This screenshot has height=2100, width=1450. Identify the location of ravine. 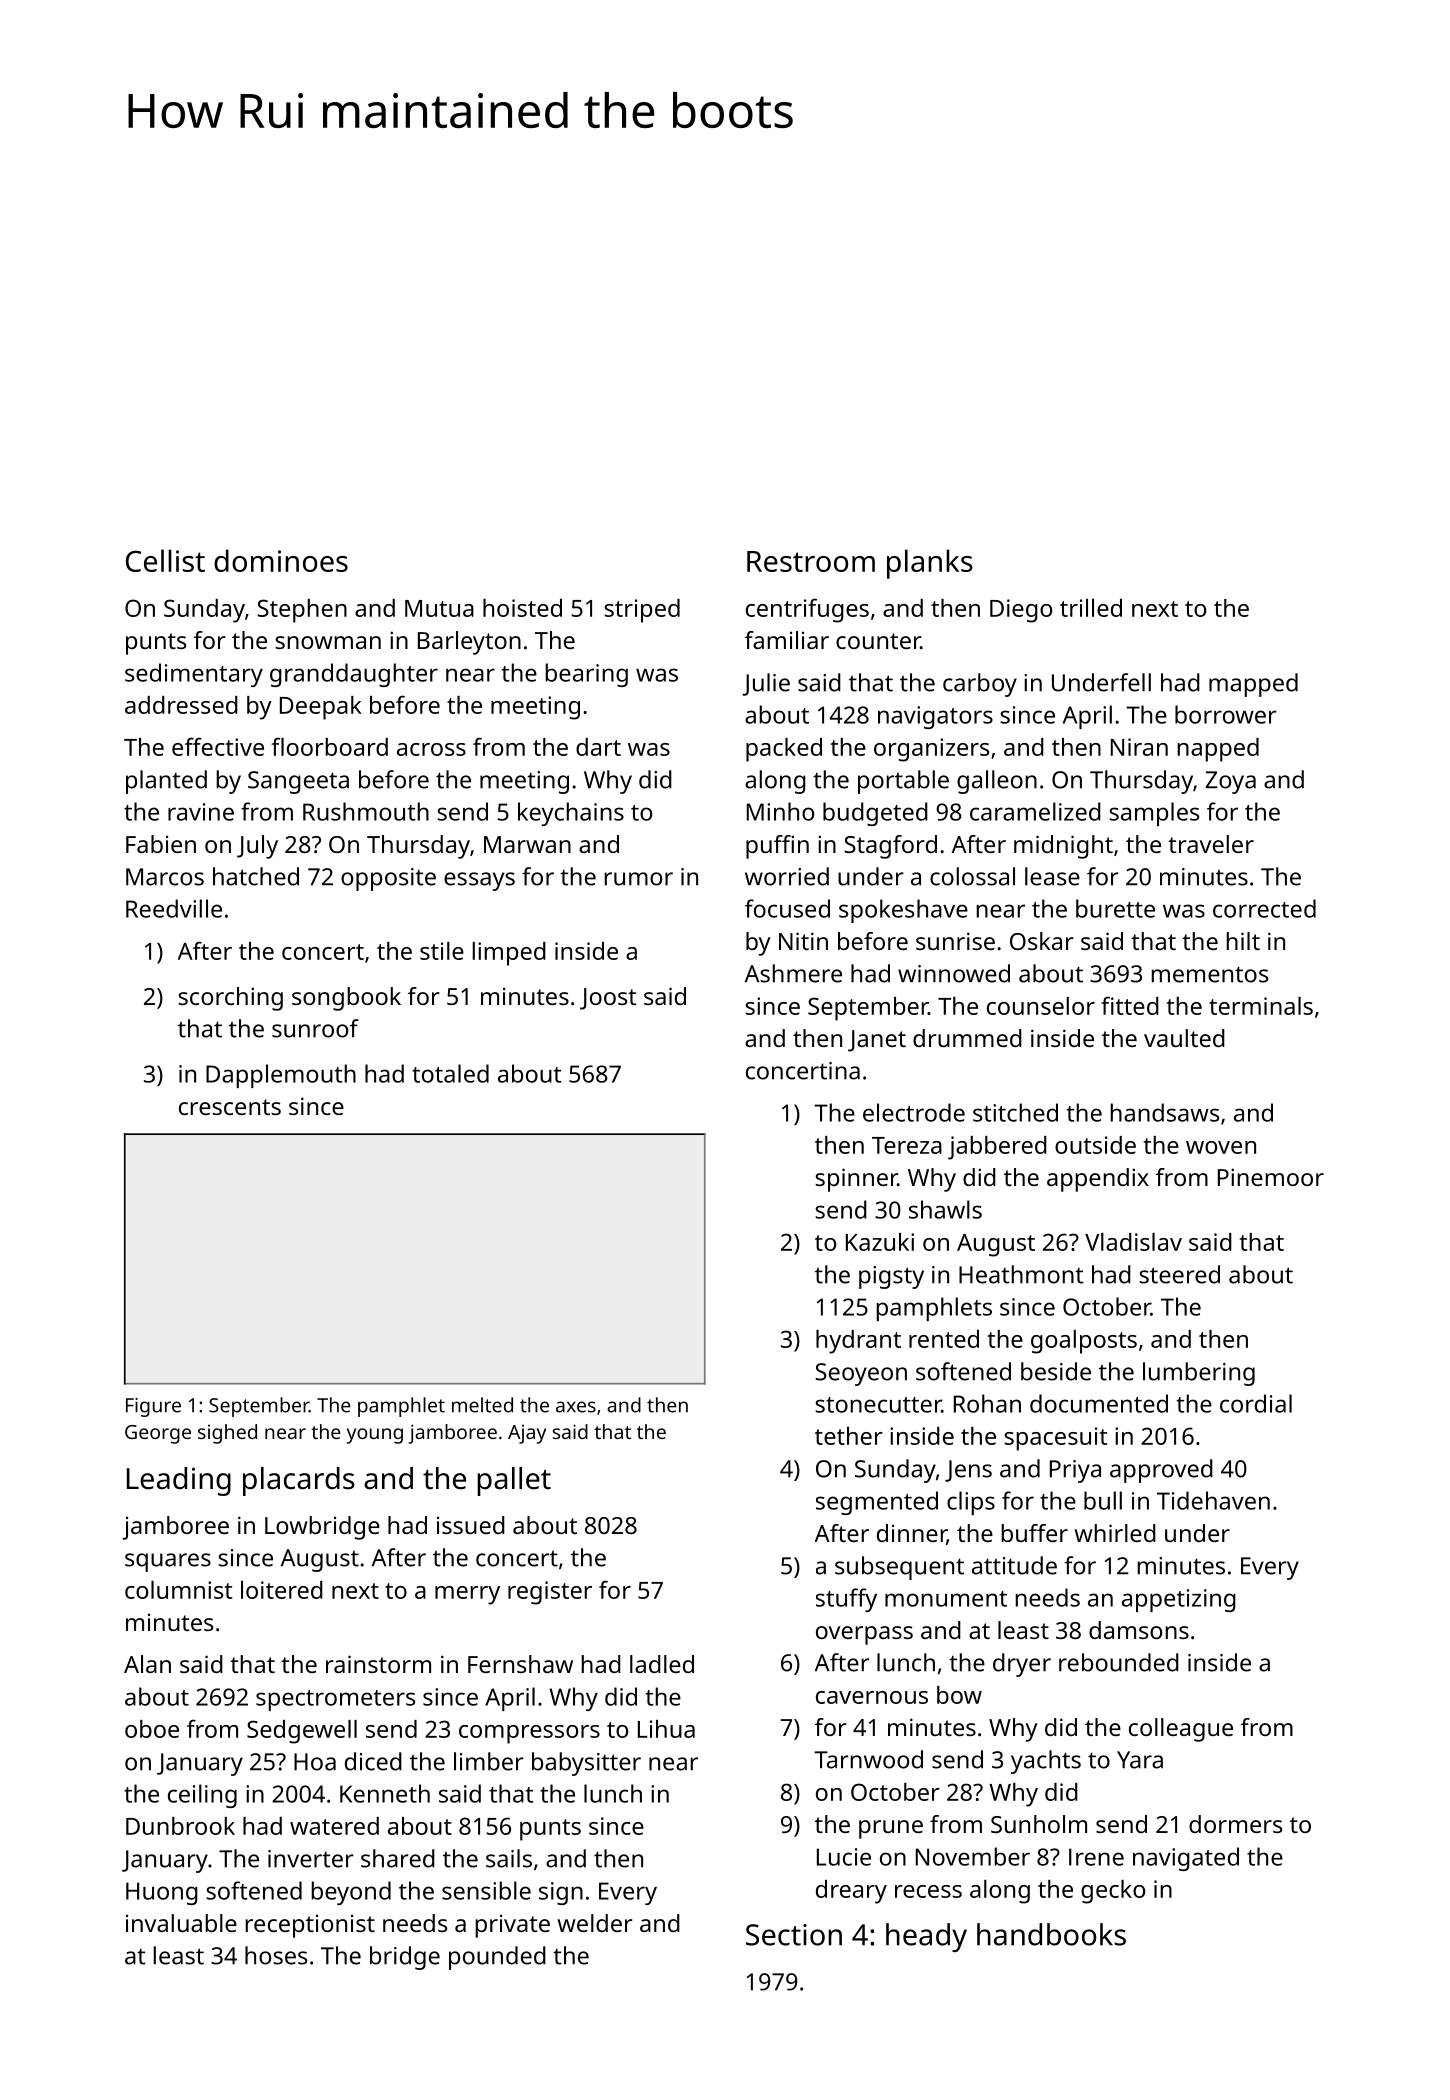
(201, 812).
